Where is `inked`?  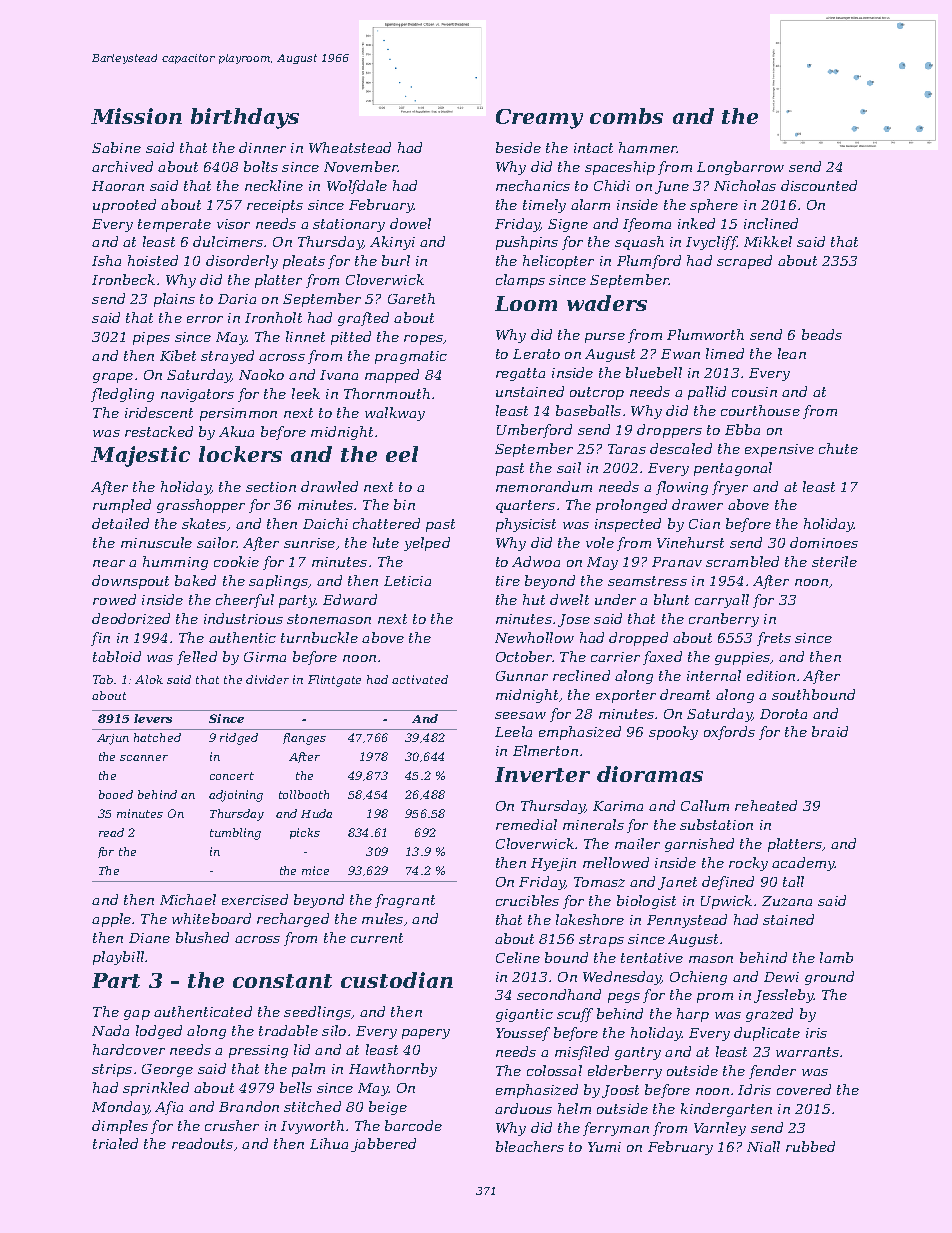
inked is located at coordinates (696, 223).
